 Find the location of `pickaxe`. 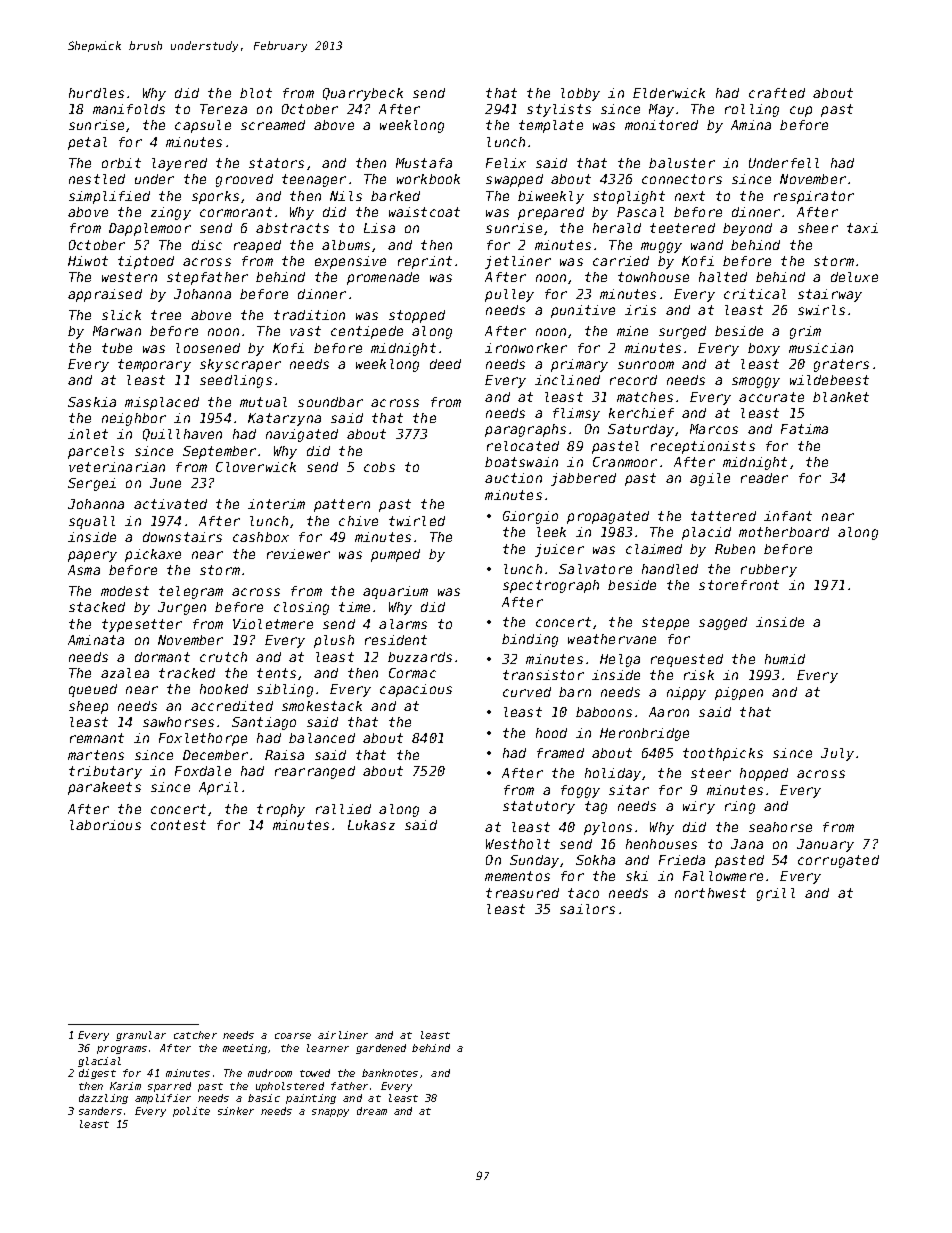

pickaxe is located at coordinates (153, 555).
